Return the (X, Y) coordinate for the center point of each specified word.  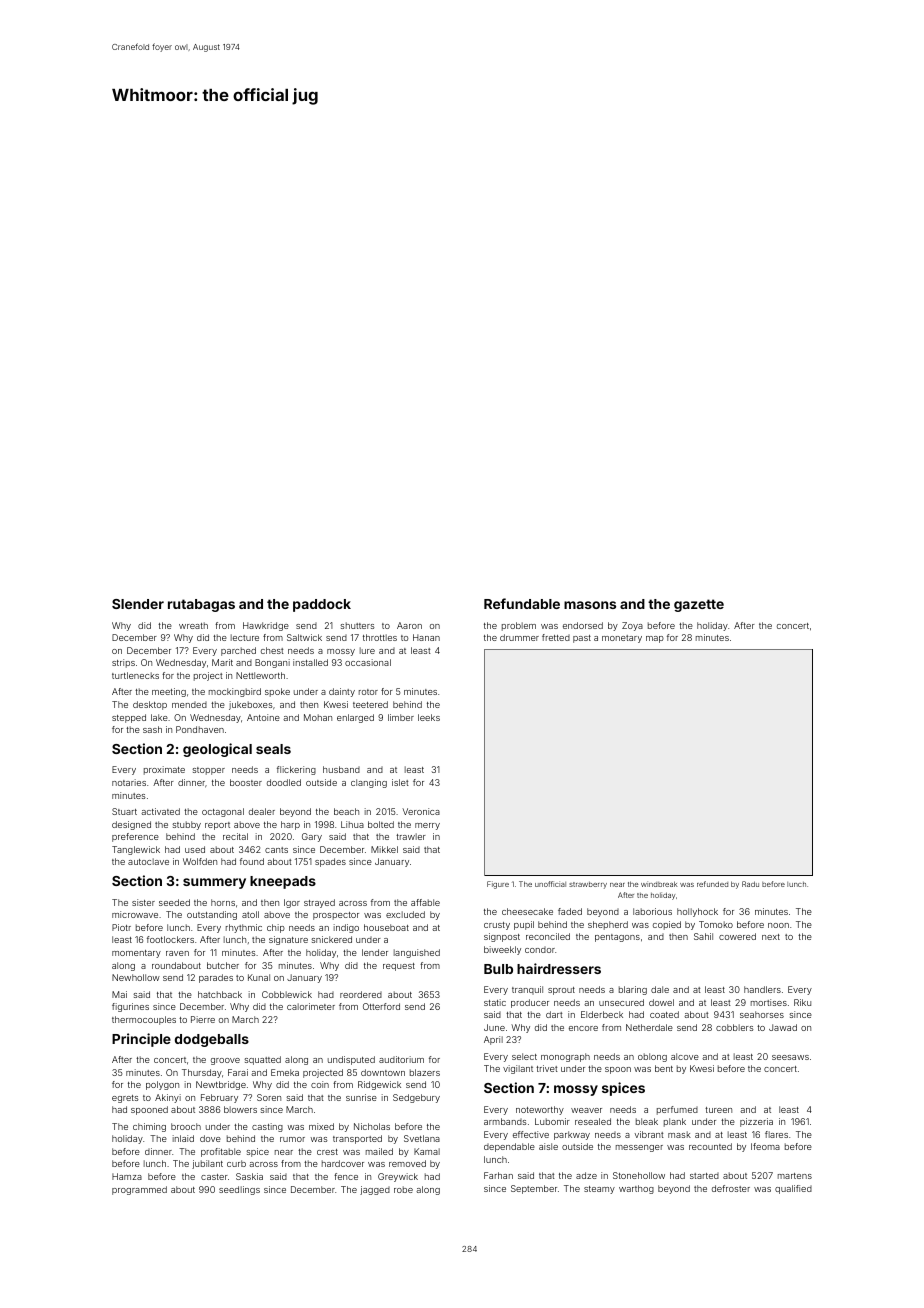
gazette (699, 605)
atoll (250, 914)
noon (778, 925)
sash (152, 729)
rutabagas (201, 605)
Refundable (522, 603)
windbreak (659, 884)
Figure (498, 885)
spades (330, 862)
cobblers (735, 1027)
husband (341, 769)
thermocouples (144, 1020)
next (771, 937)
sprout (561, 991)
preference (135, 837)
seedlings (239, 1190)
